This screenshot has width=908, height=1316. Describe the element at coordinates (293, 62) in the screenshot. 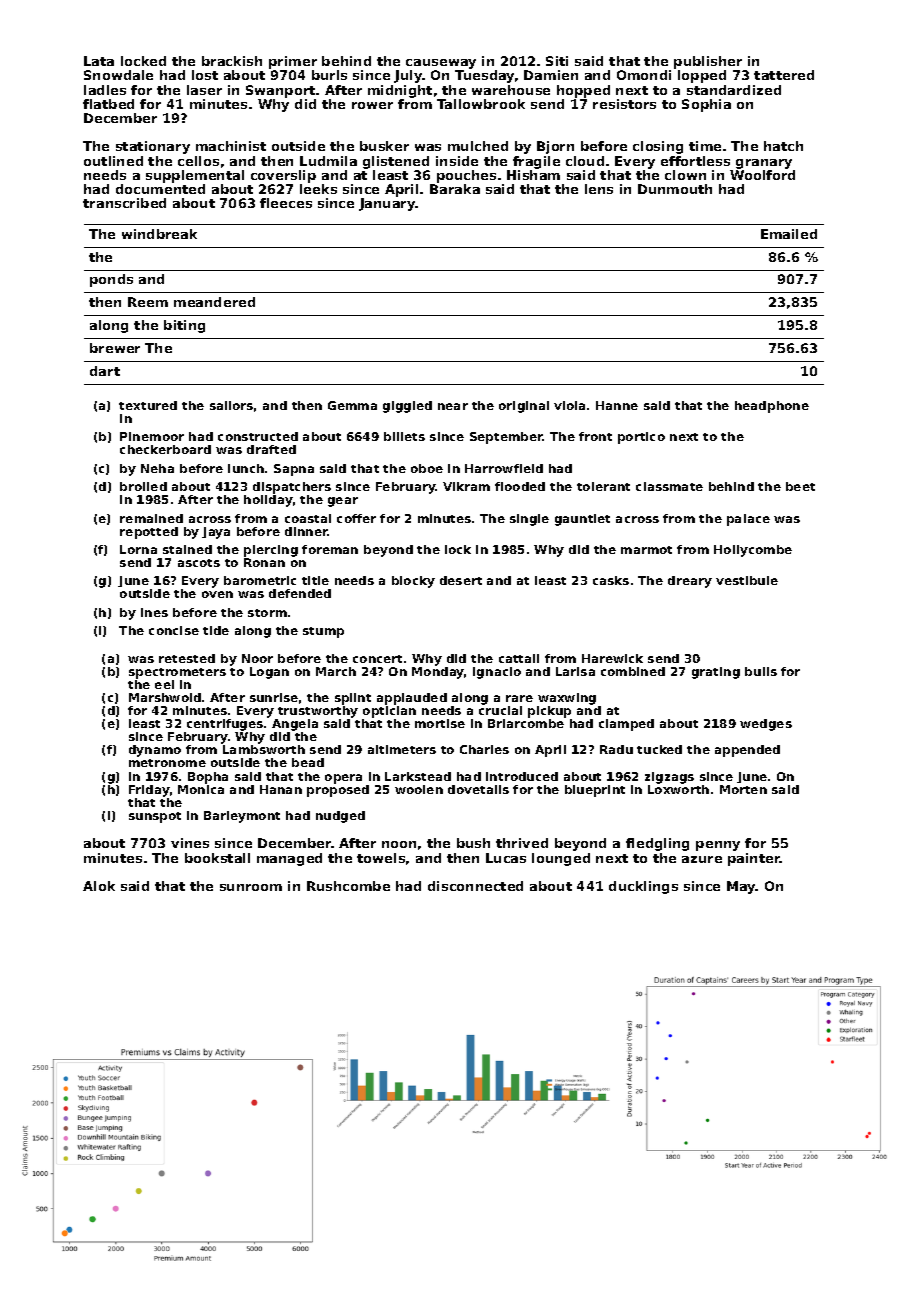

I see `primer` at that location.
